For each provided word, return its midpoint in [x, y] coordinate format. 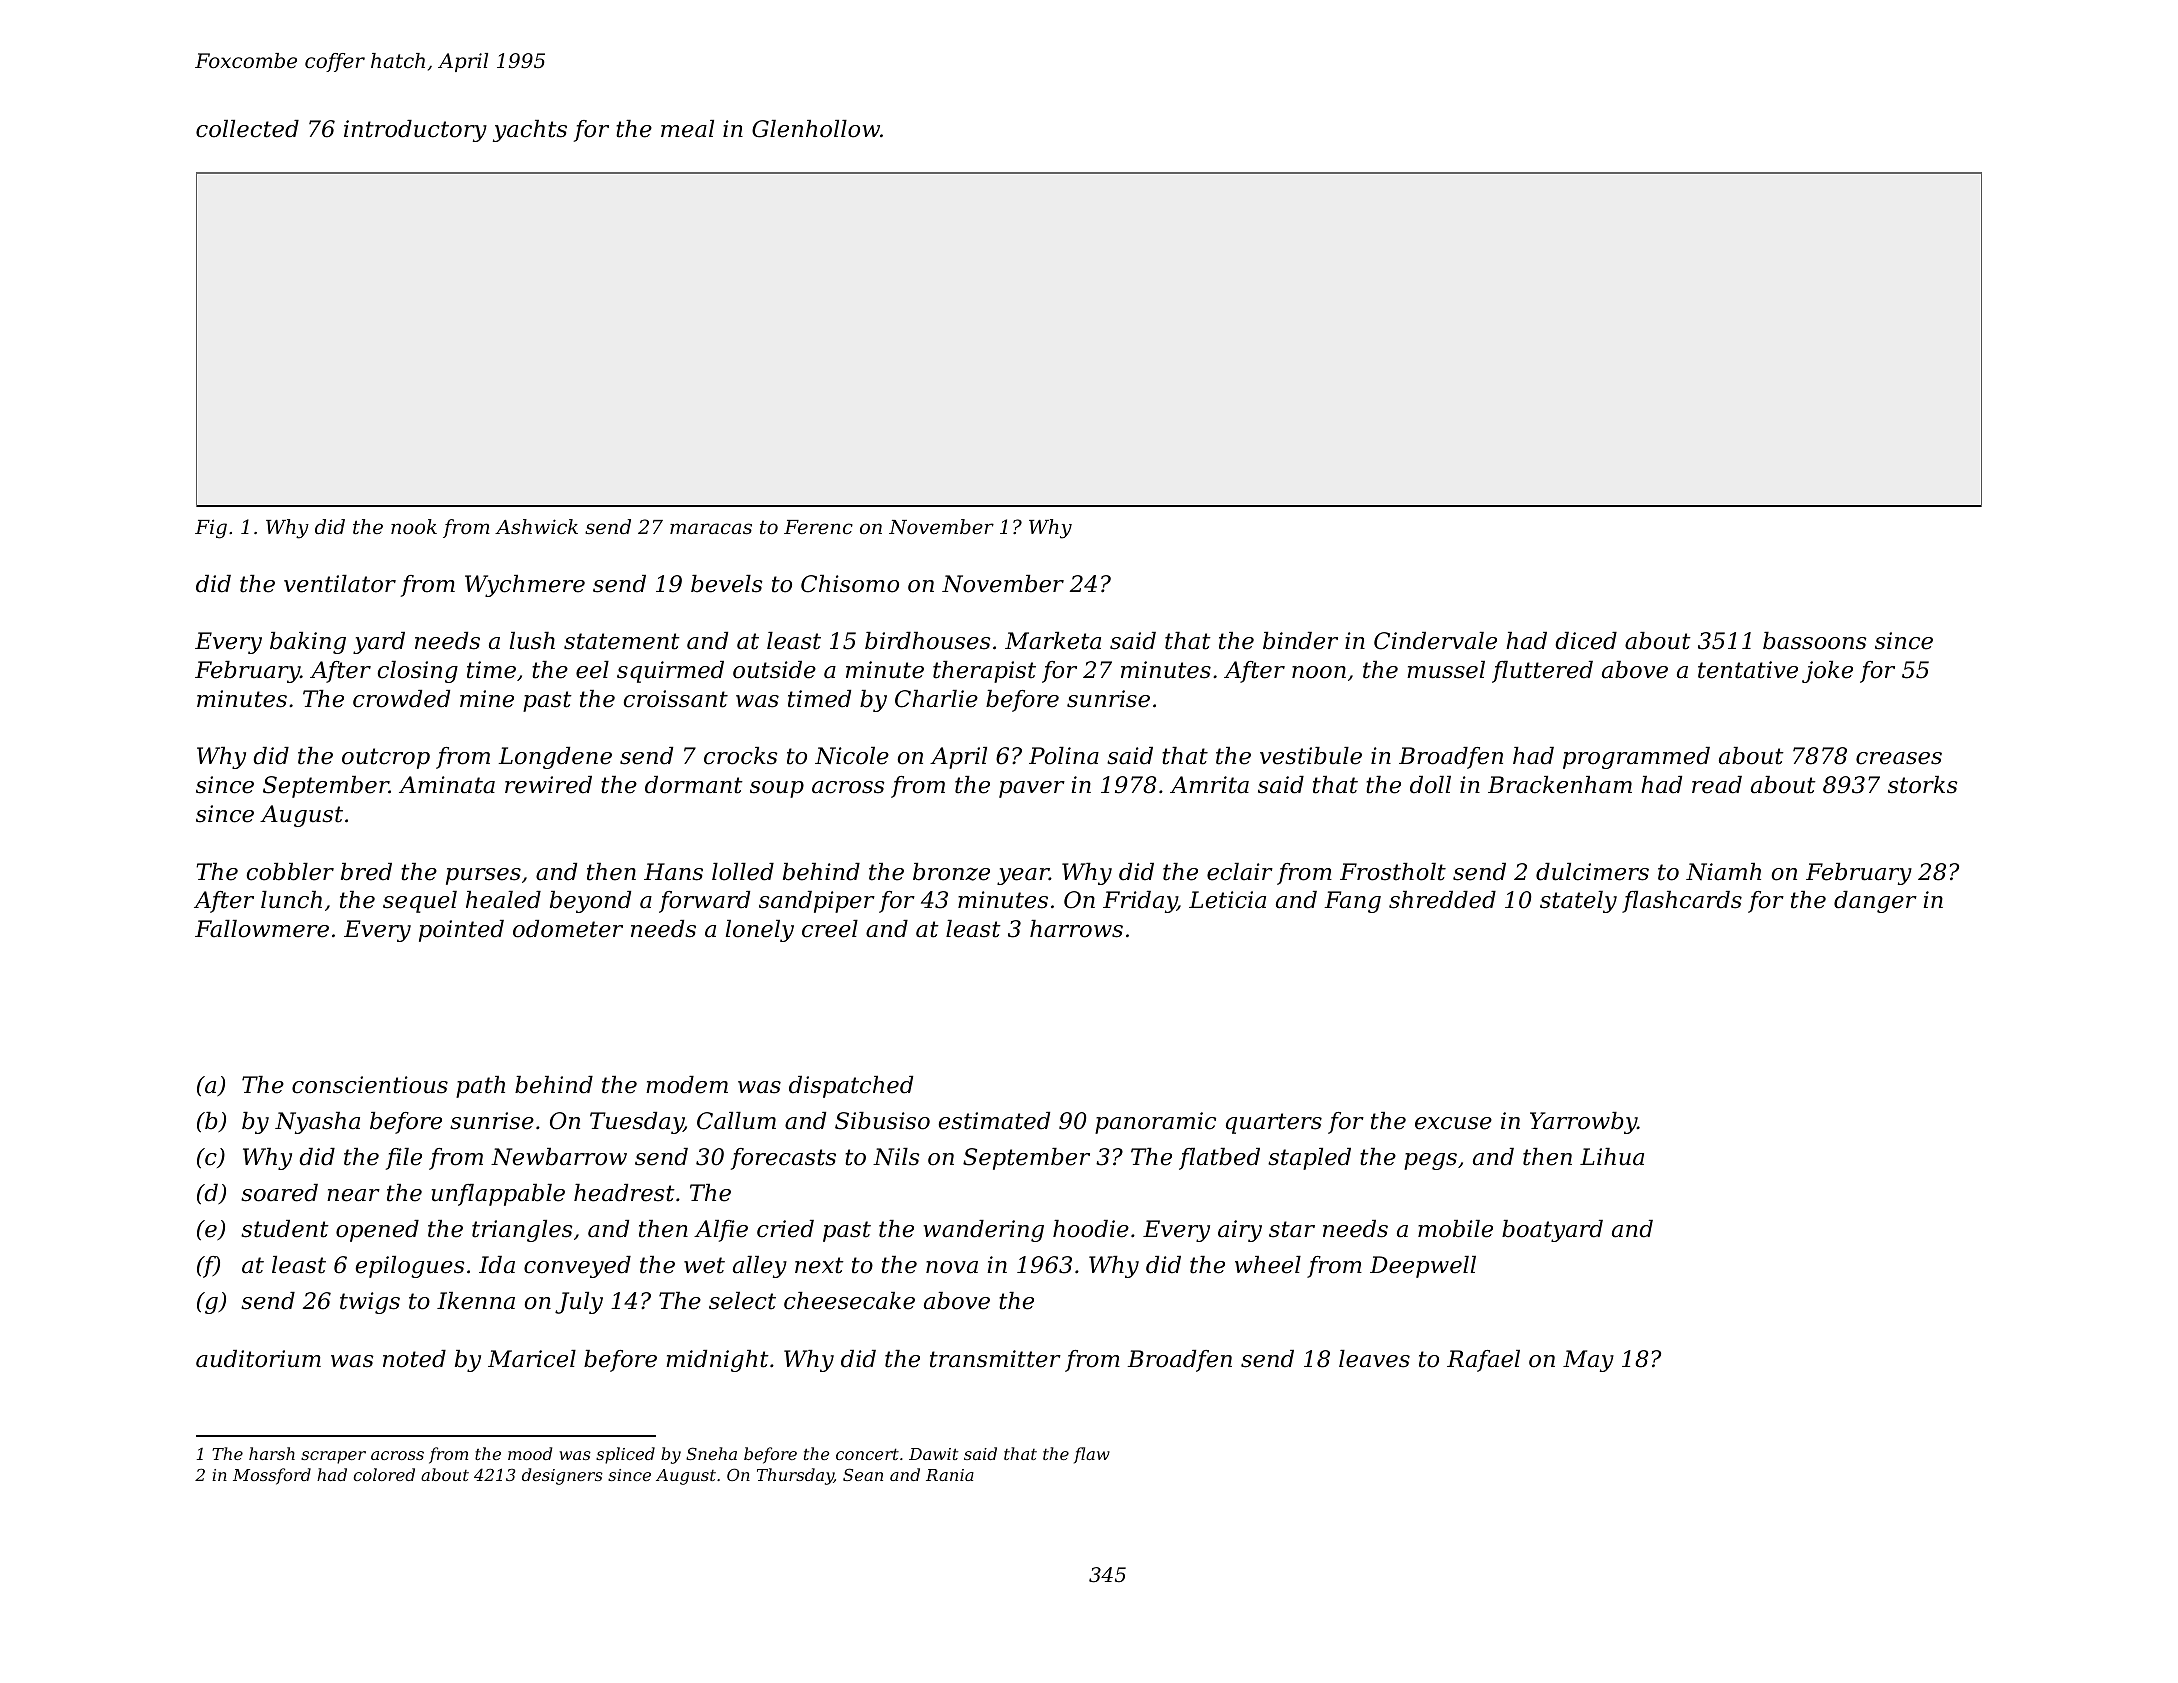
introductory [415, 131]
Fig [211, 529]
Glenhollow [816, 129]
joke [1827, 672]
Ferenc [818, 527]
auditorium [258, 1359]
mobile [1455, 1229]
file [404, 1159]
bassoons [1814, 641]
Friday [1140, 902]
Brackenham [1560, 785]
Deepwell [1423, 1267]
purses [483, 876]
